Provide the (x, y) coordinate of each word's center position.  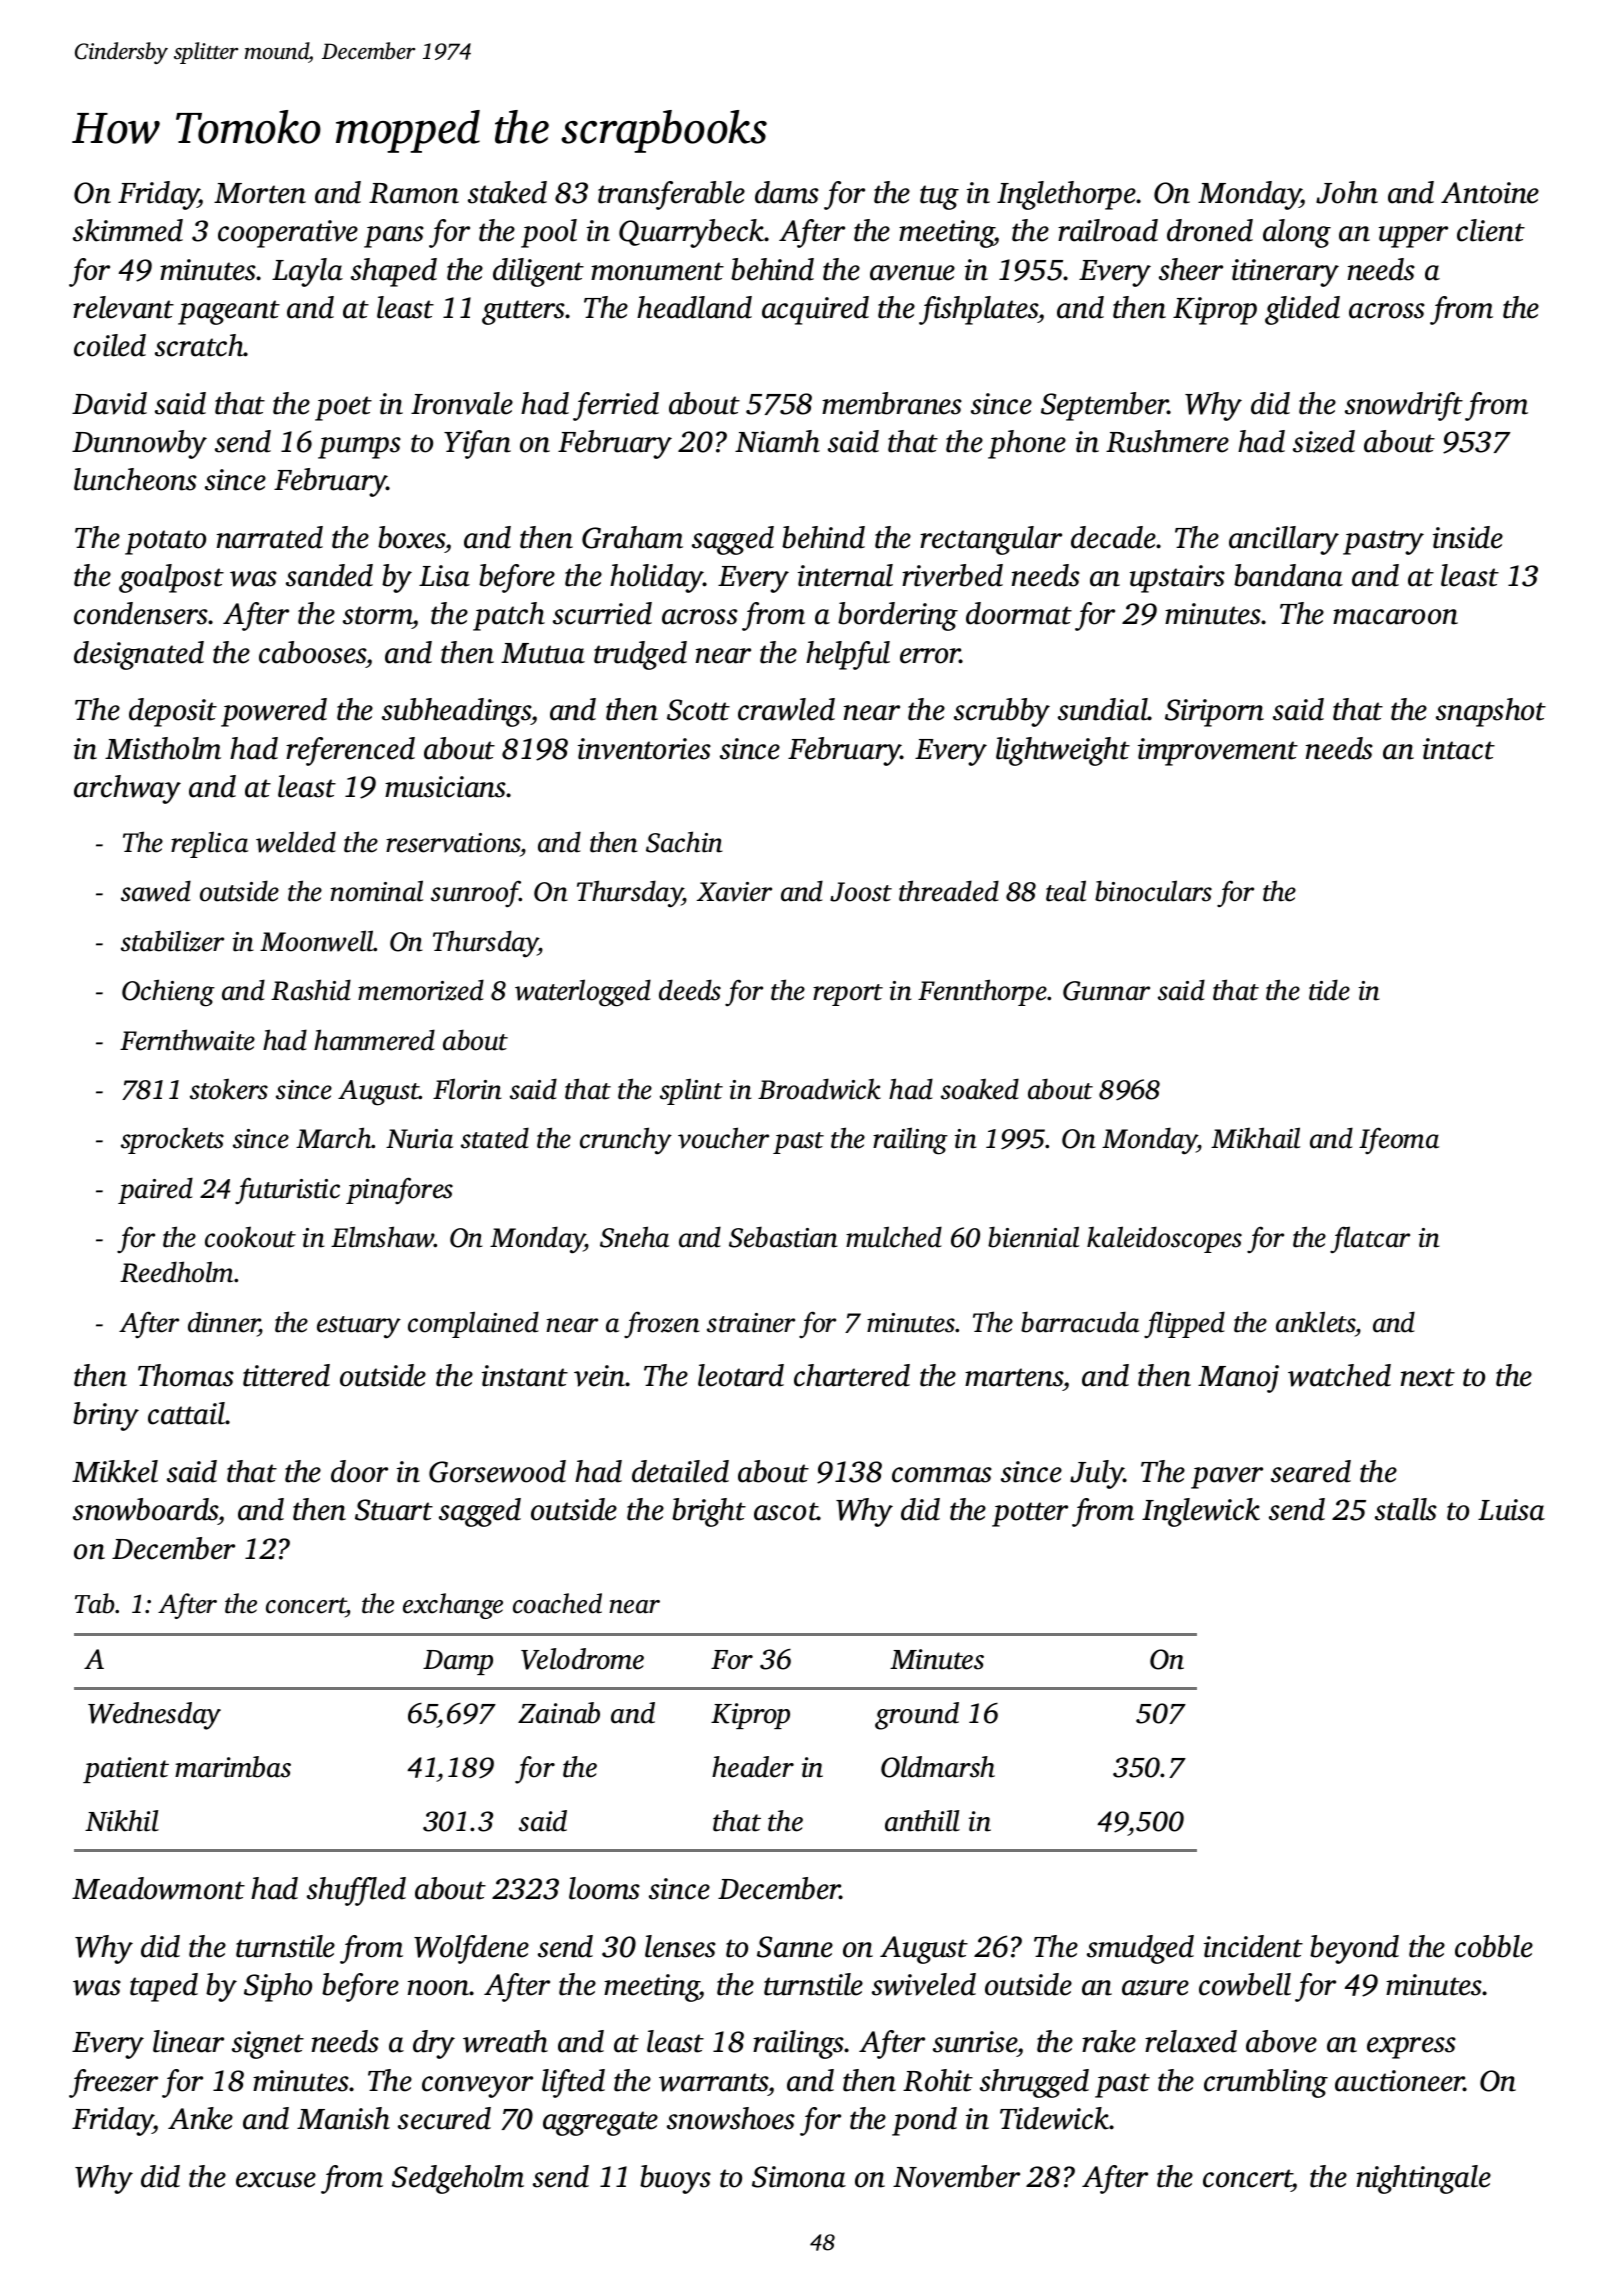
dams (787, 192)
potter (1030, 1514)
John (1347, 192)
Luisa (1511, 1510)
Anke (200, 2118)
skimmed (128, 230)
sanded (329, 575)
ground (917, 1716)
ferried (616, 406)
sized (1324, 441)
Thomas (186, 1375)
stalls (1406, 1509)
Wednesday (154, 1716)
